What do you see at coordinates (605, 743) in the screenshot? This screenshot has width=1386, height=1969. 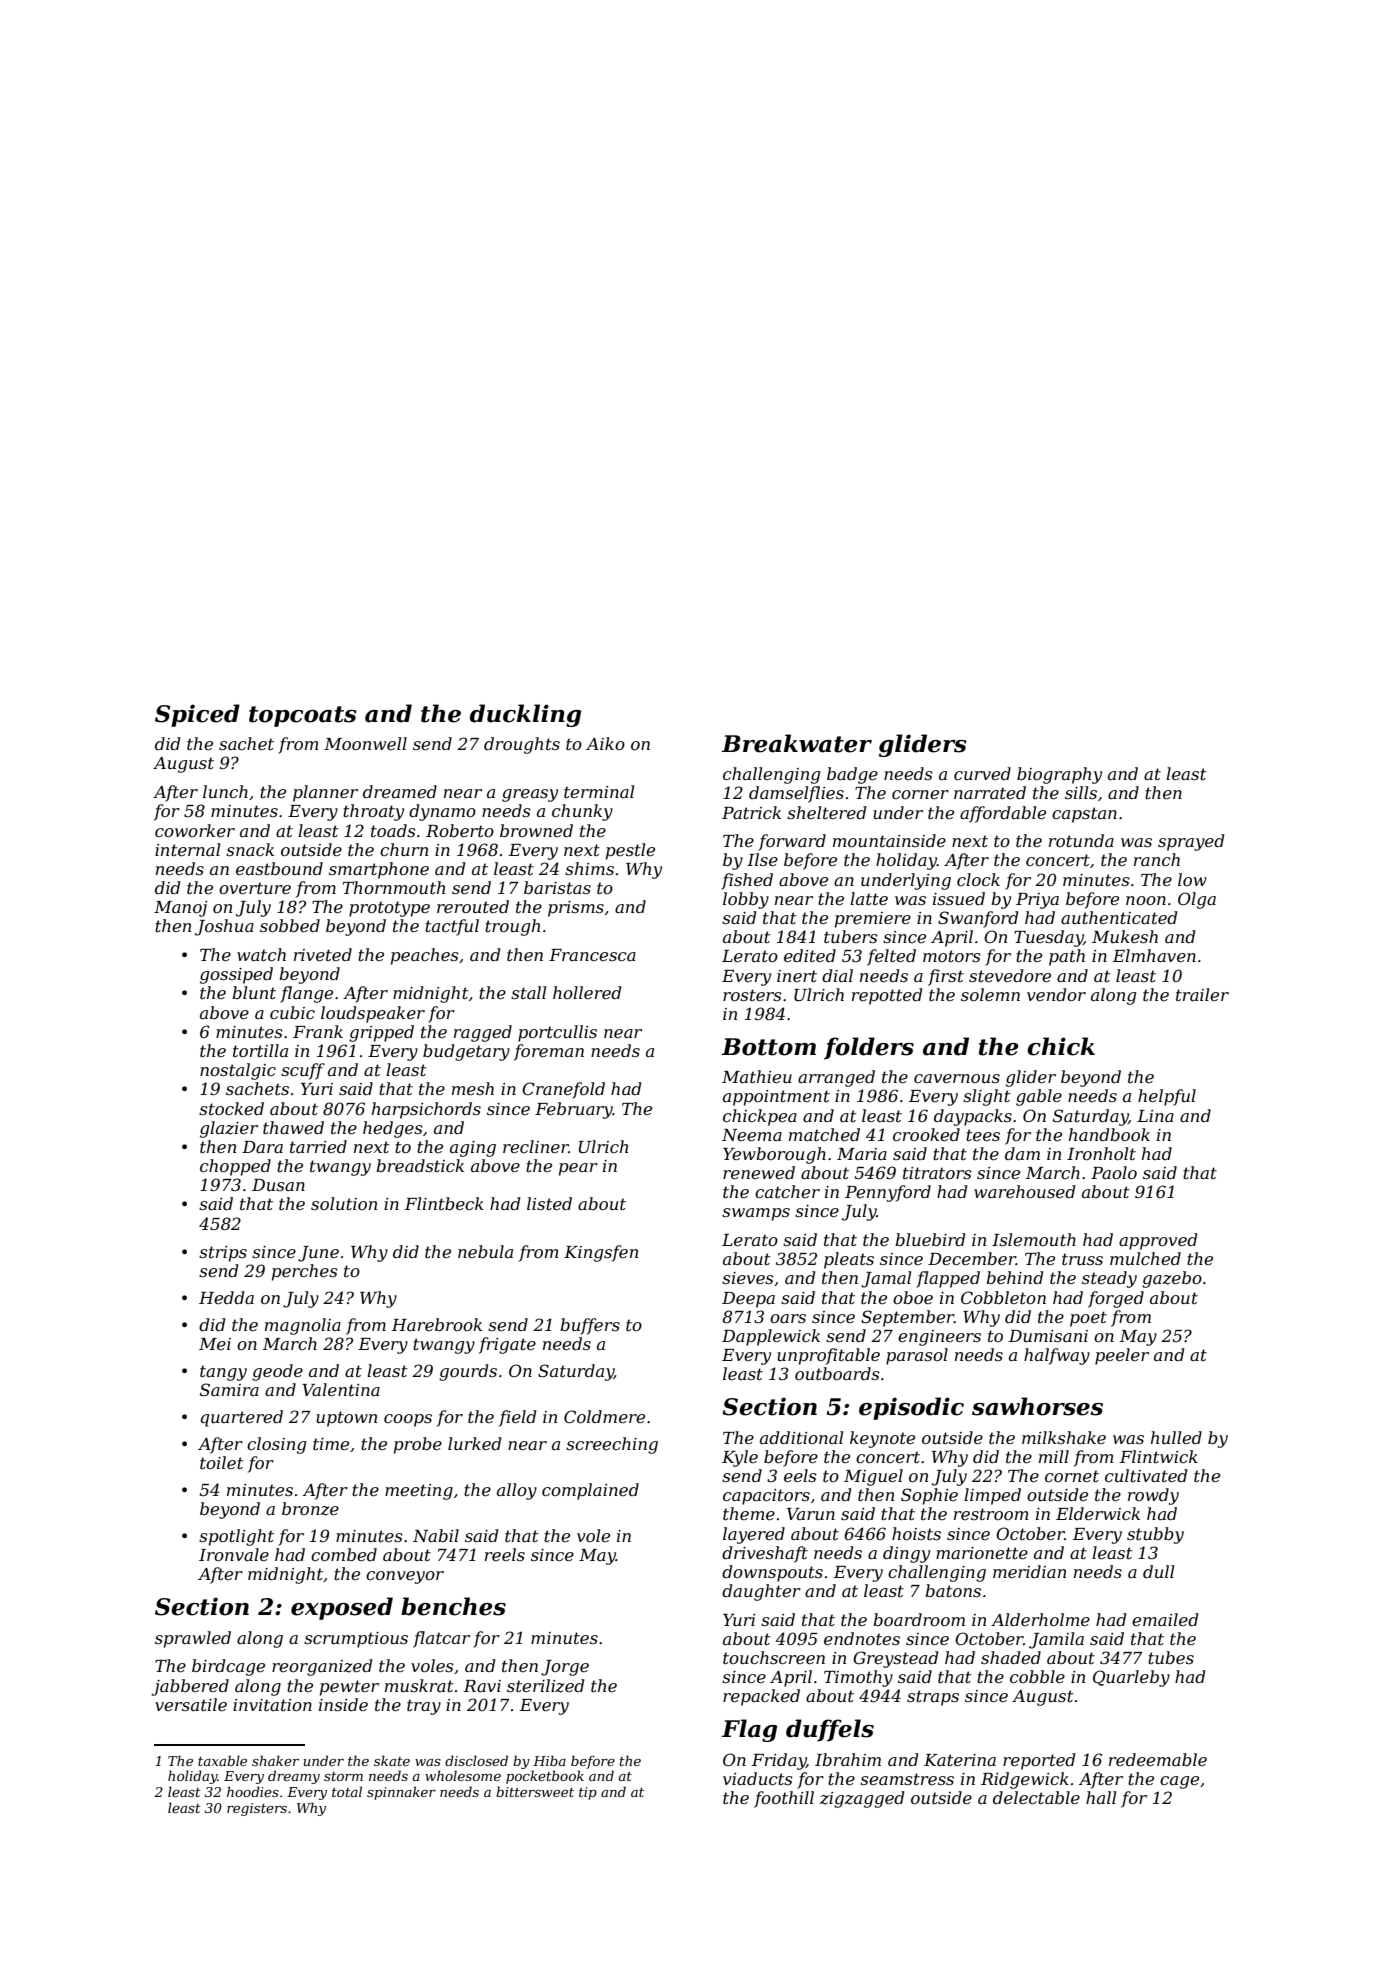 I see `Aiko` at bounding box center [605, 743].
